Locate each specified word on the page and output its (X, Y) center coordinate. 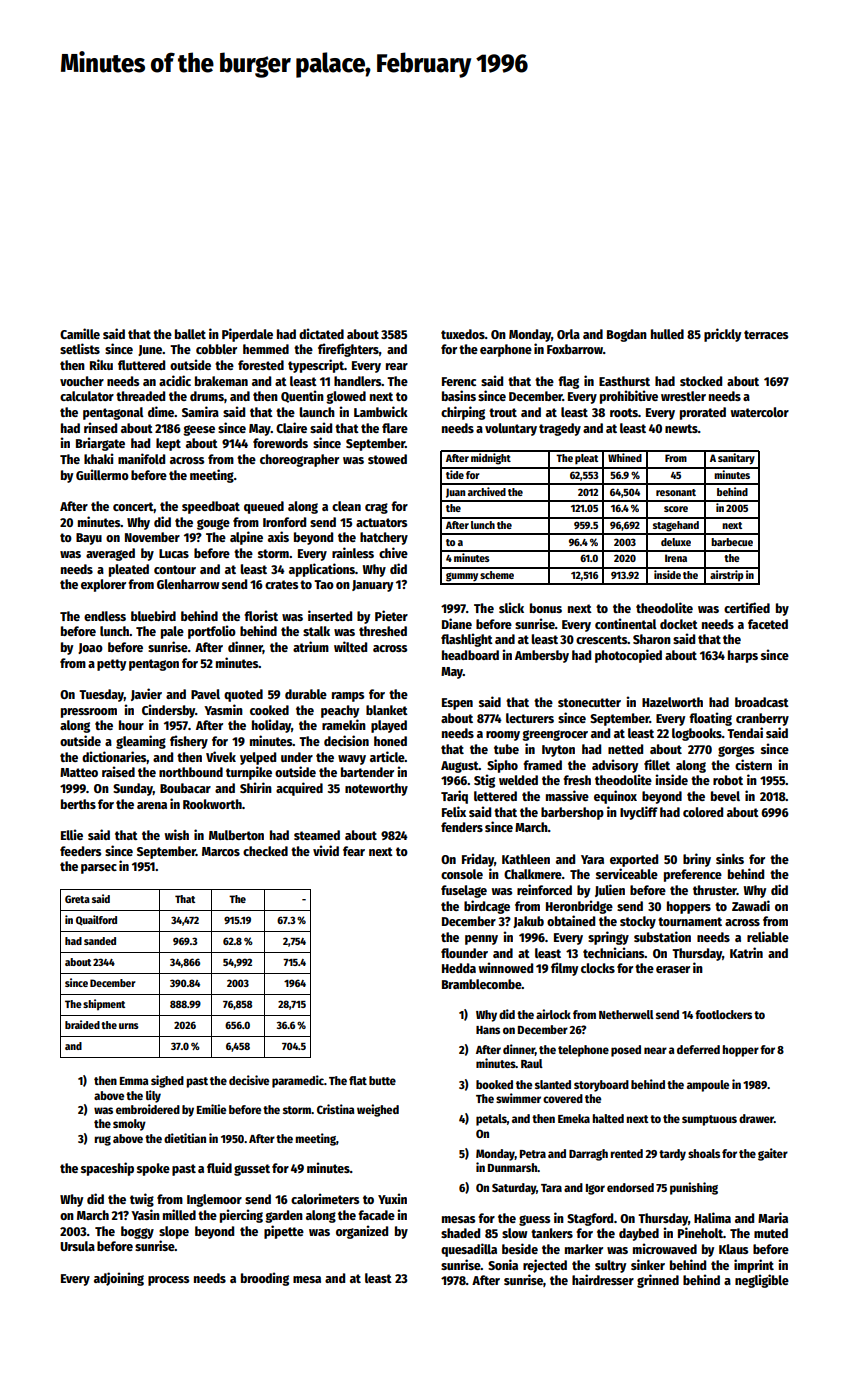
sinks (730, 858)
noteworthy (376, 789)
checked (265, 851)
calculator (87, 396)
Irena (676, 558)
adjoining (119, 1279)
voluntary (511, 429)
